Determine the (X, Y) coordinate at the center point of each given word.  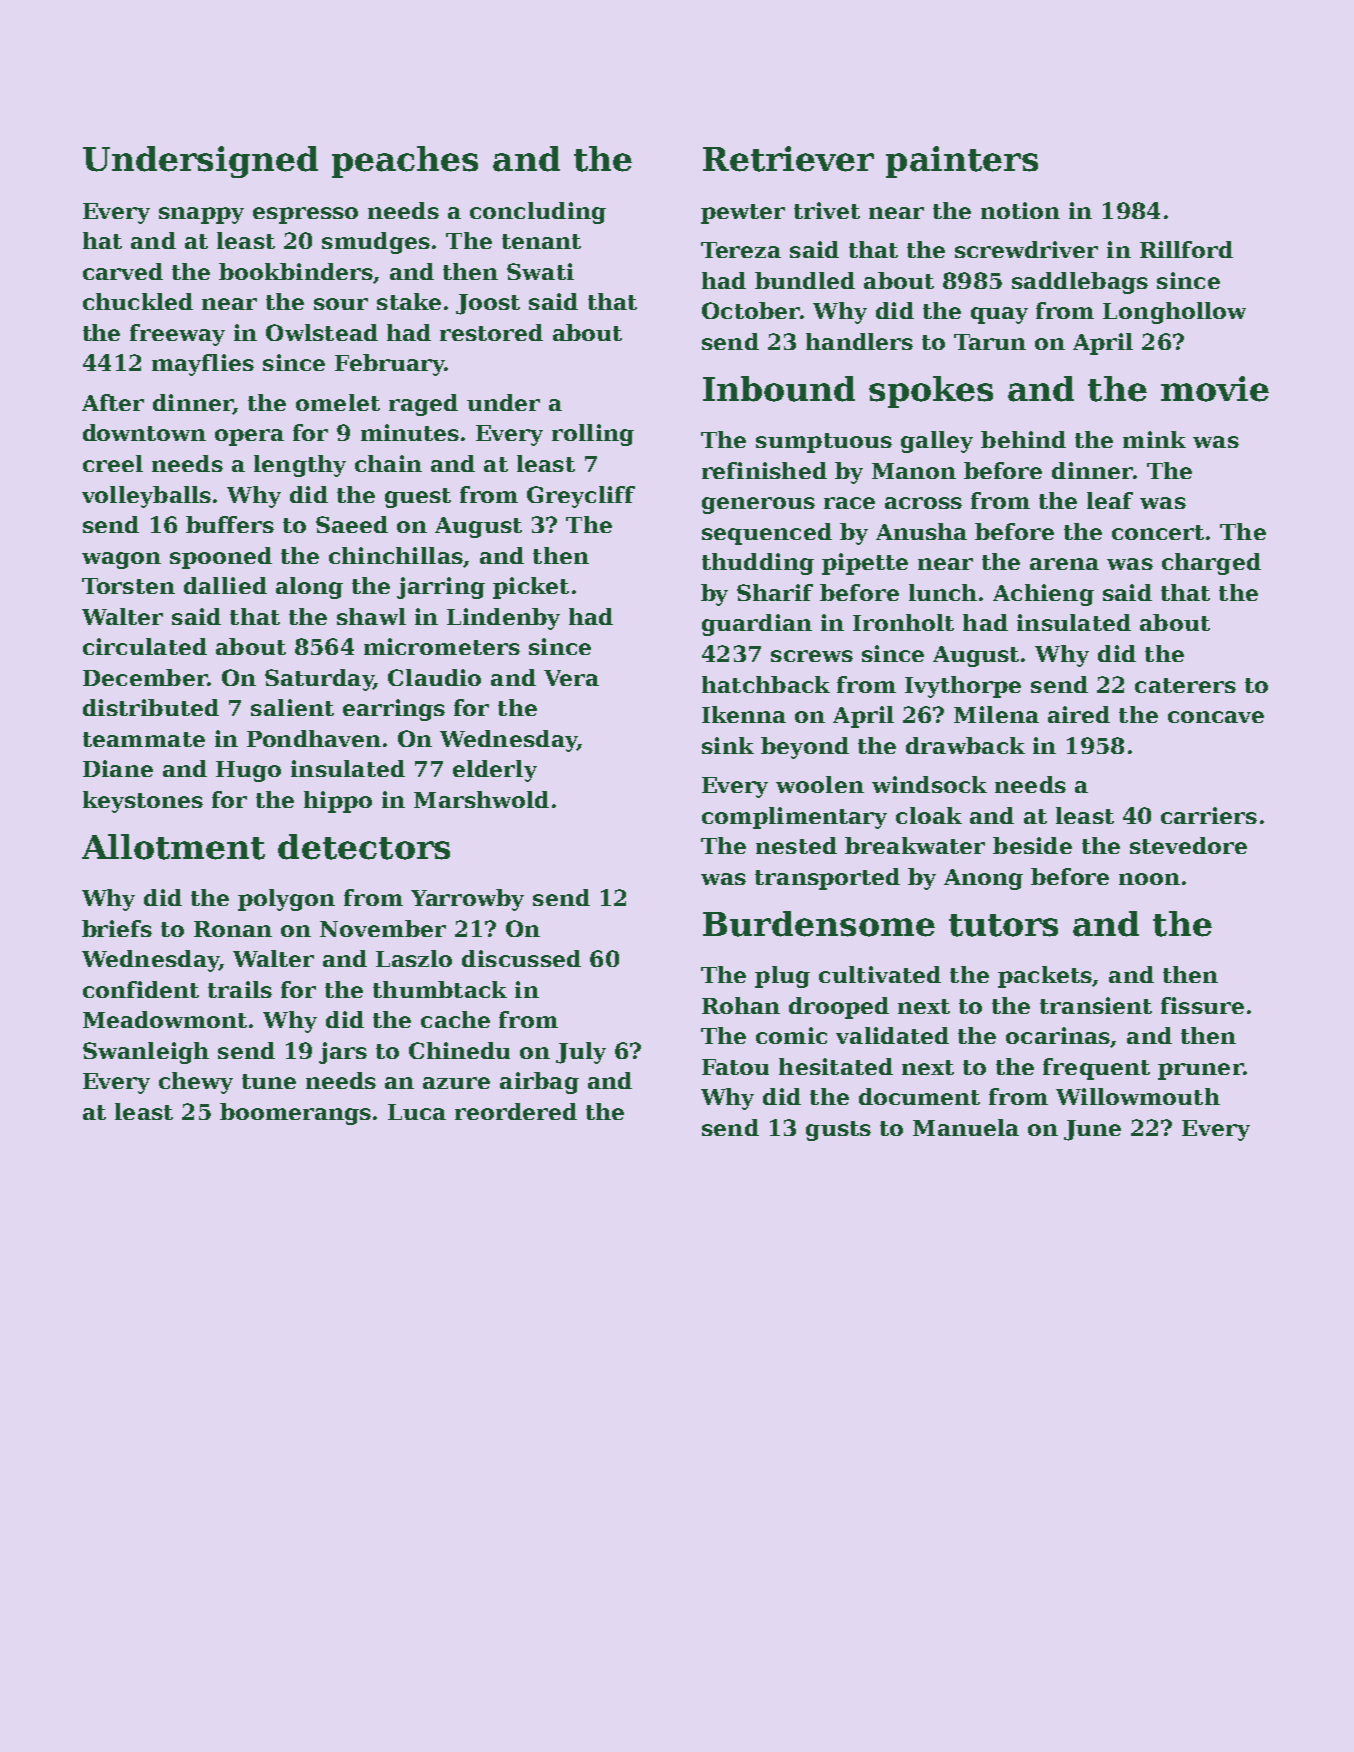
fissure (1202, 1005)
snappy (201, 215)
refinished (764, 470)
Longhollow (1174, 313)
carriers (1209, 815)
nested (796, 845)
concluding (538, 213)
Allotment (173, 847)
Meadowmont (165, 1019)
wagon (121, 560)
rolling (593, 435)
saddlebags (1080, 283)
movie (1215, 389)
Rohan (741, 1005)
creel (113, 463)
